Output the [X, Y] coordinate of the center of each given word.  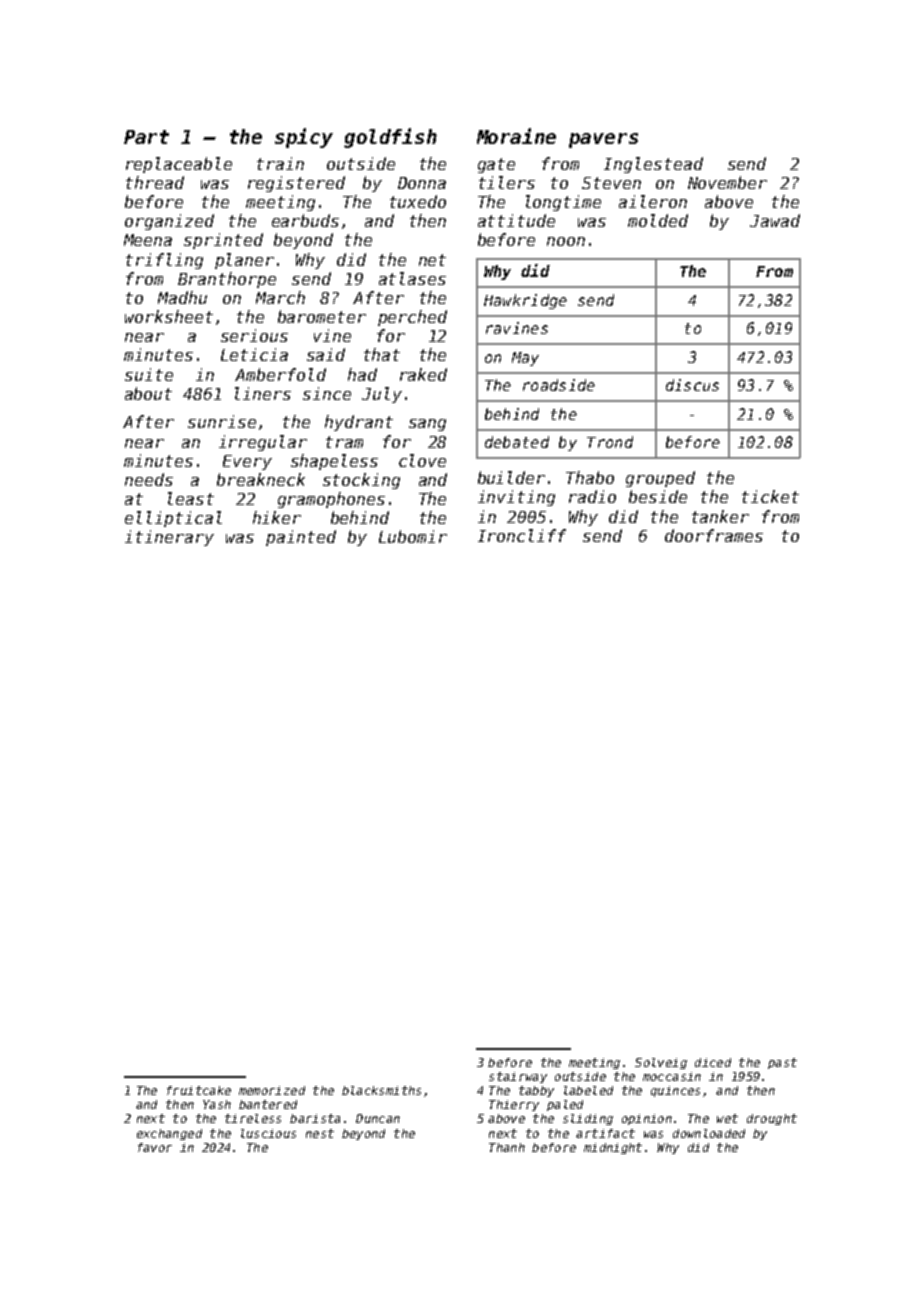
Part [146, 137]
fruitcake [199, 1090]
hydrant [359, 423]
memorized [272, 1090]
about [148, 393]
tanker [720, 516]
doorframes [714, 535]
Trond [610, 442]
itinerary [169, 538]
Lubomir [413, 536]
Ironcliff [522, 535]
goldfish [390, 138]
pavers [603, 140]
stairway [518, 1077]
